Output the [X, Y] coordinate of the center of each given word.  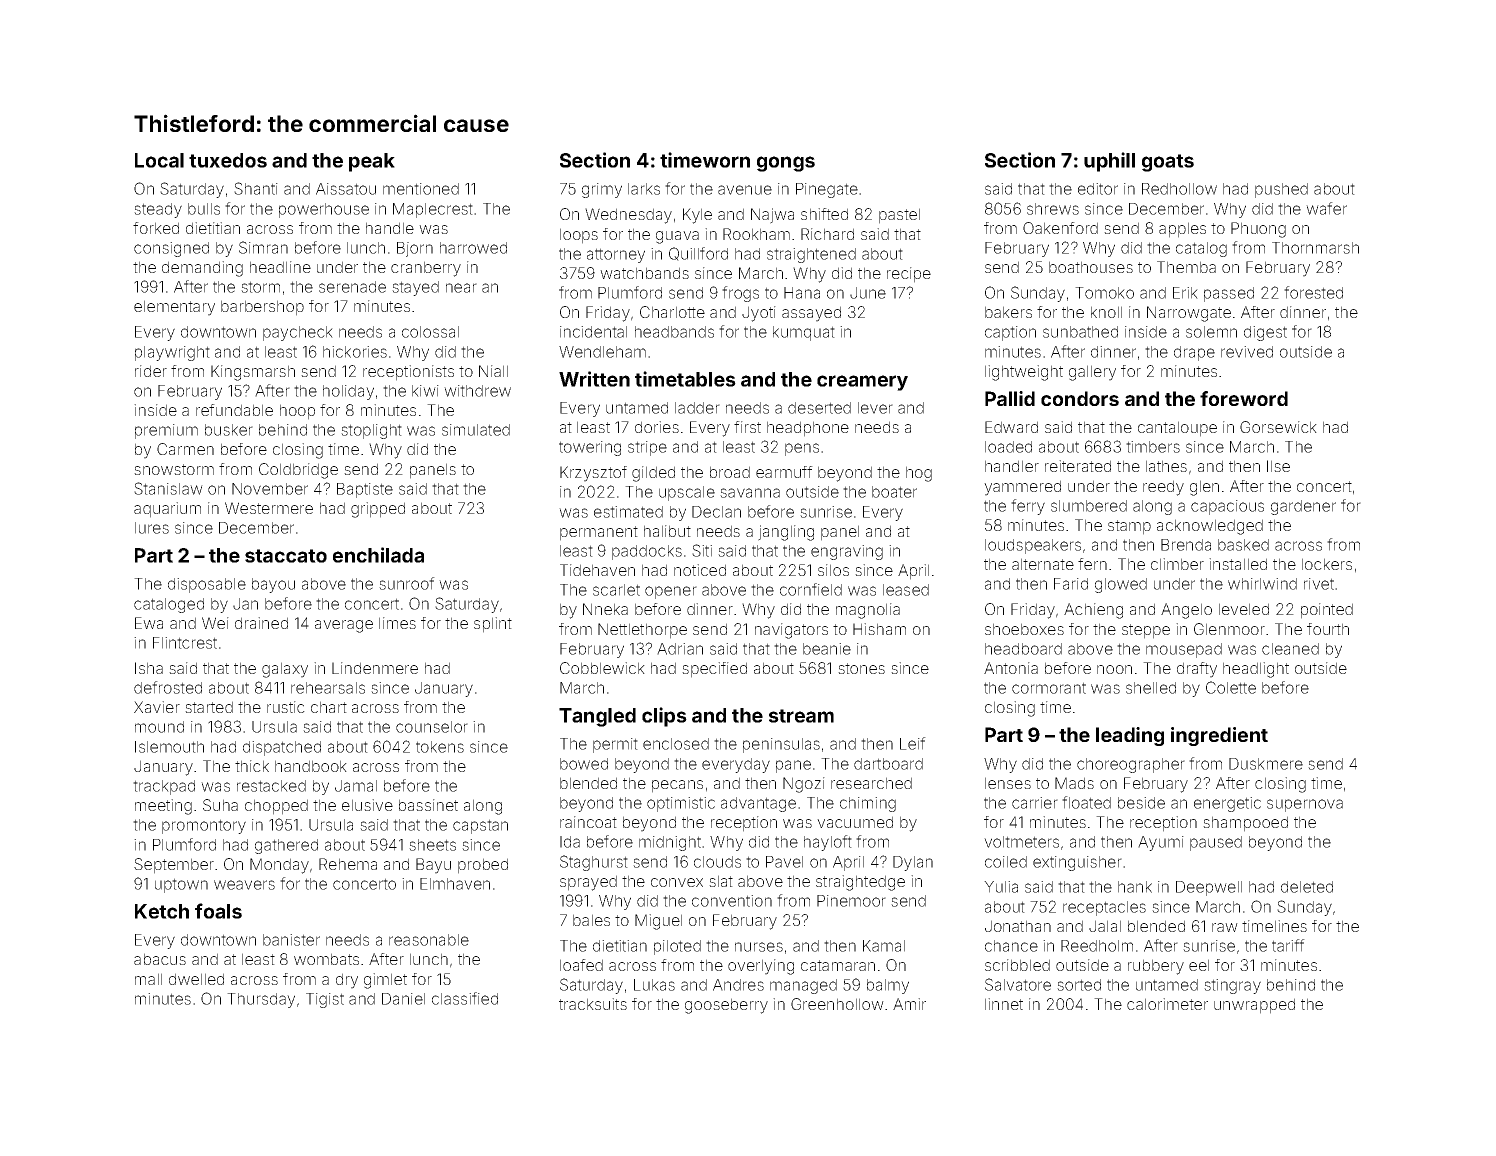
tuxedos [228, 160]
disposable [207, 585]
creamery [862, 383]
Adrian [680, 649]
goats [1168, 163]
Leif [913, 743]
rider [151, 371]
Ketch [162, 911]
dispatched [282, 748]
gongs [786, 164]
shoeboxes [1024, 629]
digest [1265, 333]
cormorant [1049, 688]
